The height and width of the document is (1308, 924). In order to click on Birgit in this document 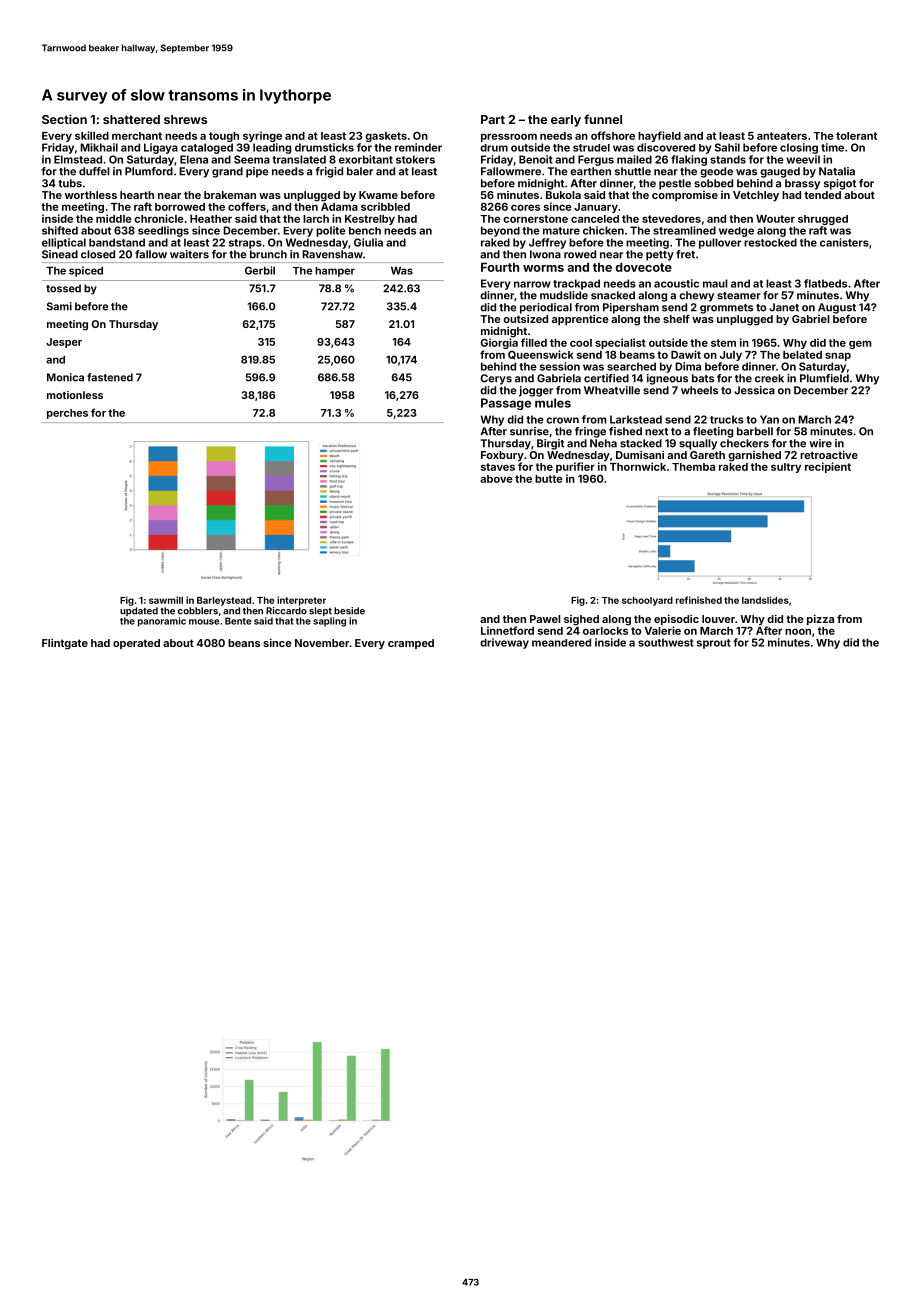, I will do `click(550, 444)`.
